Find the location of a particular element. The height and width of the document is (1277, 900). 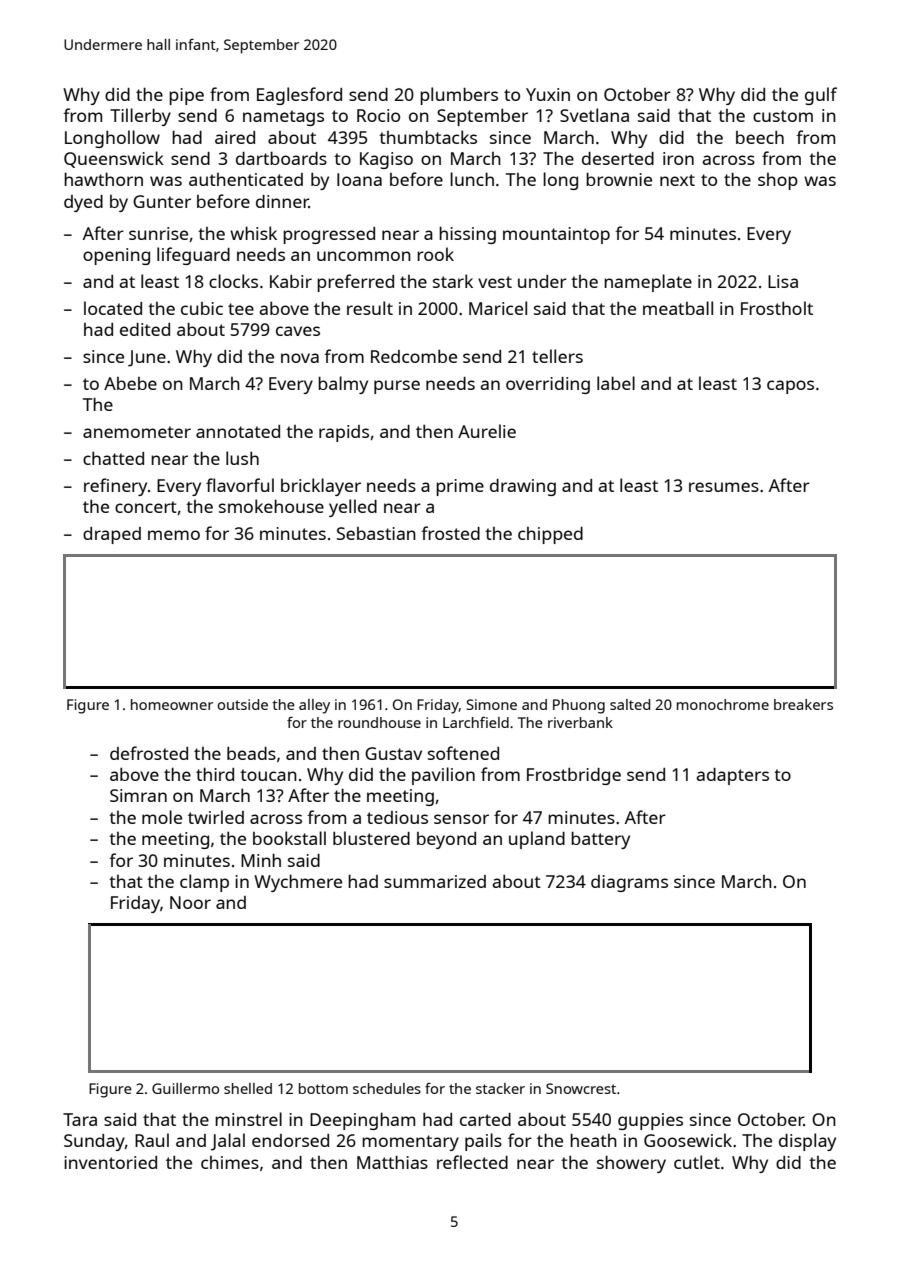

pipe is located at coordinates (186, 96).
